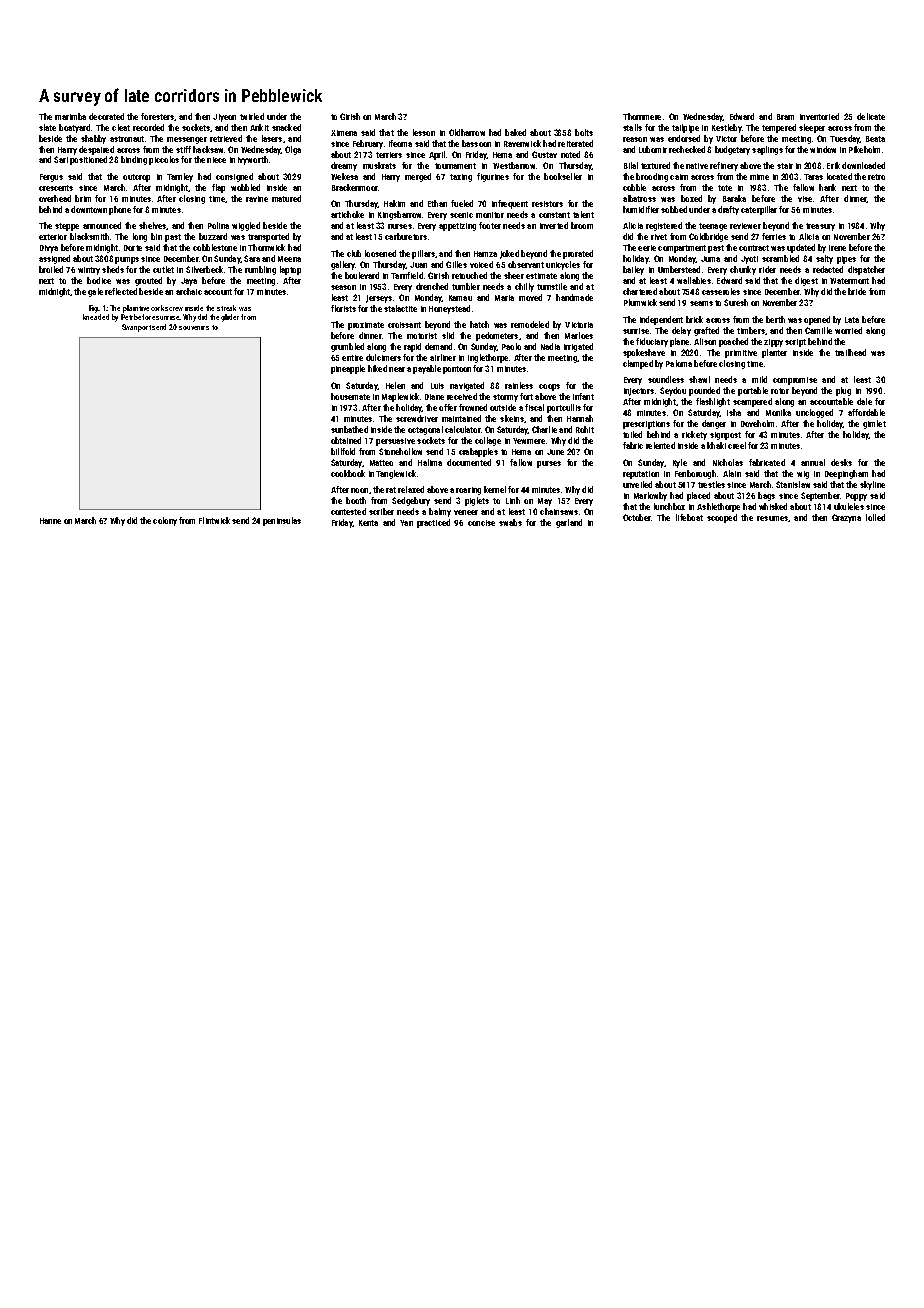 The width and height of the image is (924, 1308). Describe the element at coordinates (252, 116) in the image. I see `twirled` at that location.
